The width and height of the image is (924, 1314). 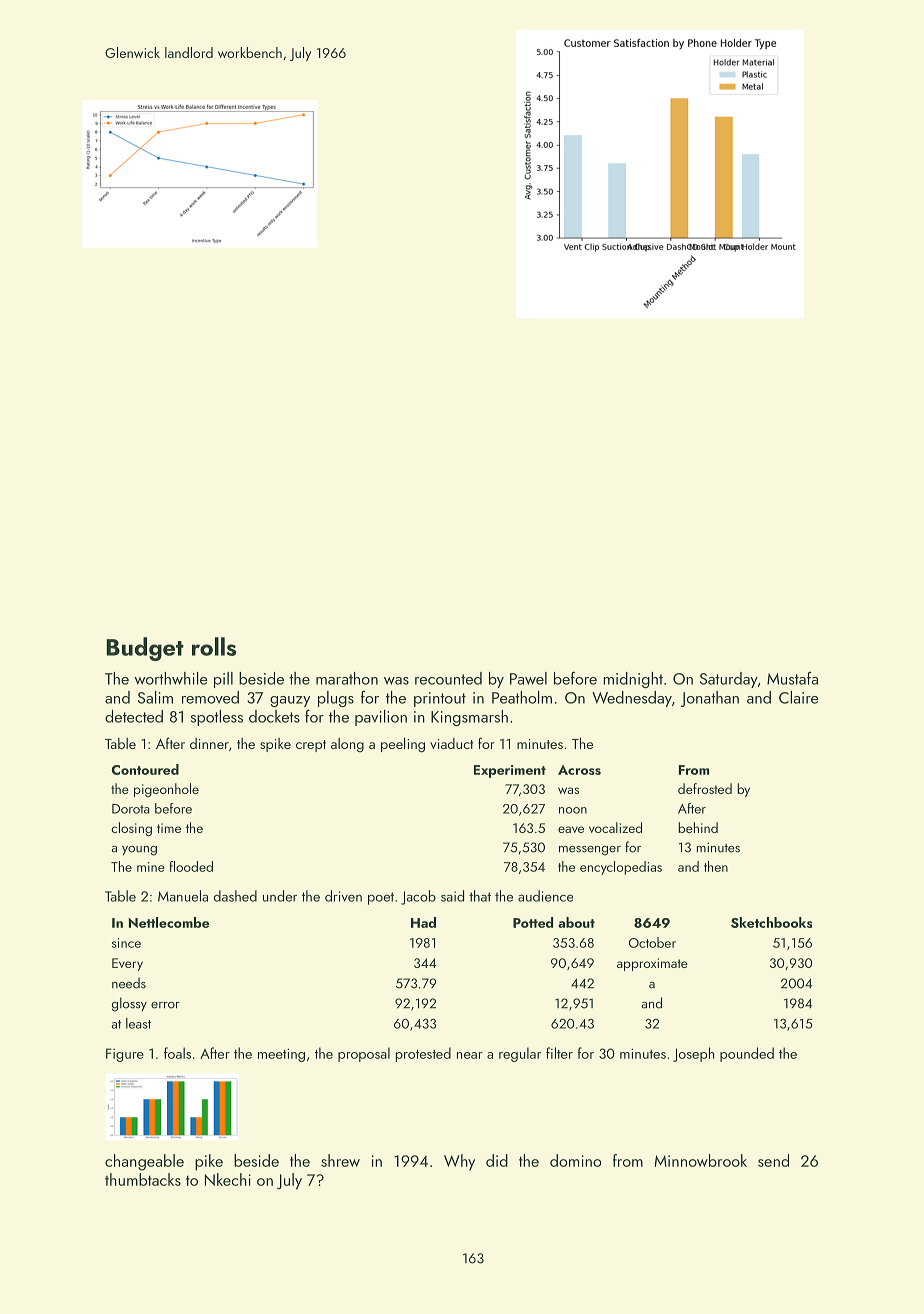 I want to click on domino, so click(x=575, y=1160).
